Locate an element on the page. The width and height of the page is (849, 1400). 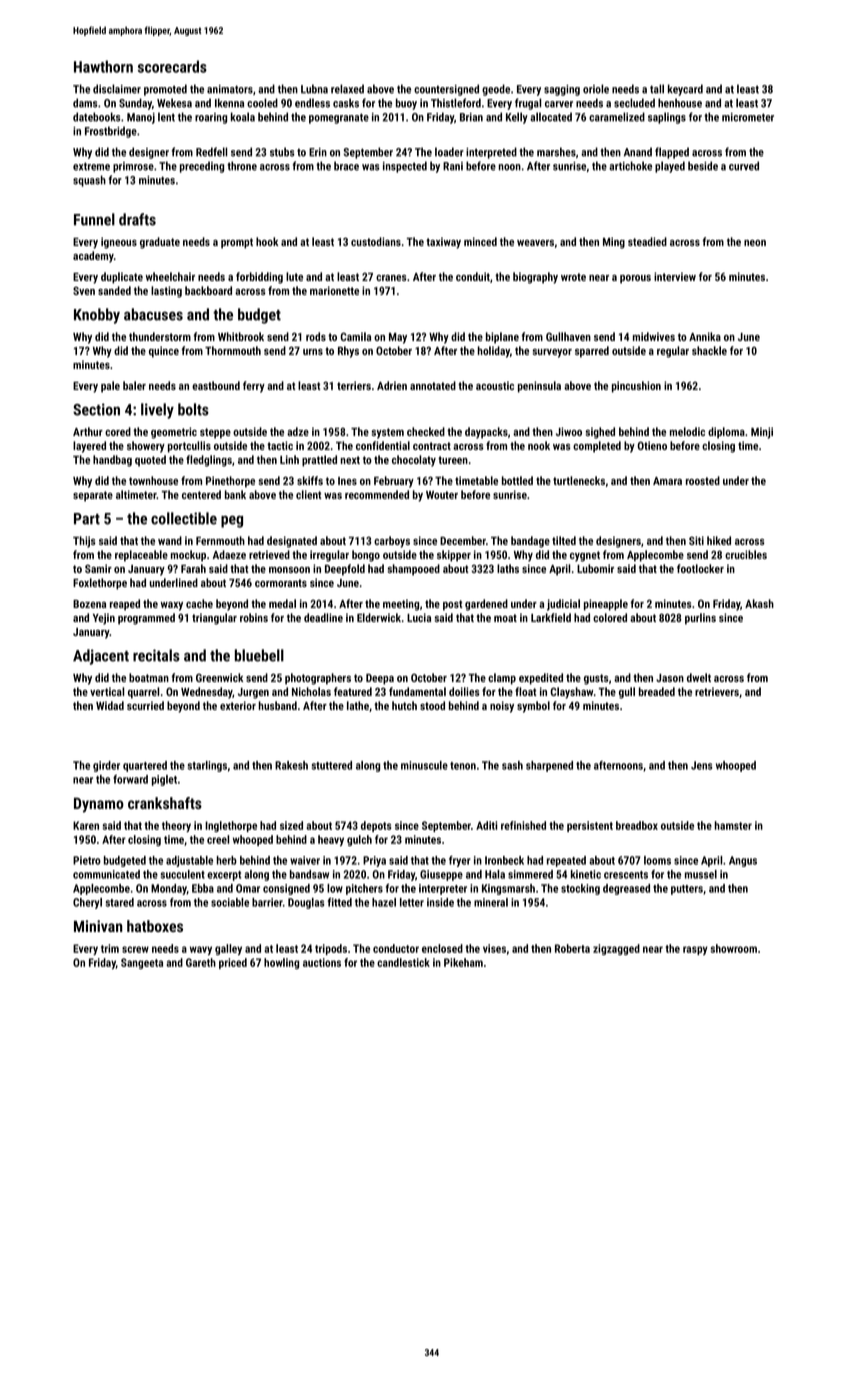
Rani is located at coordinates (453, 166).
